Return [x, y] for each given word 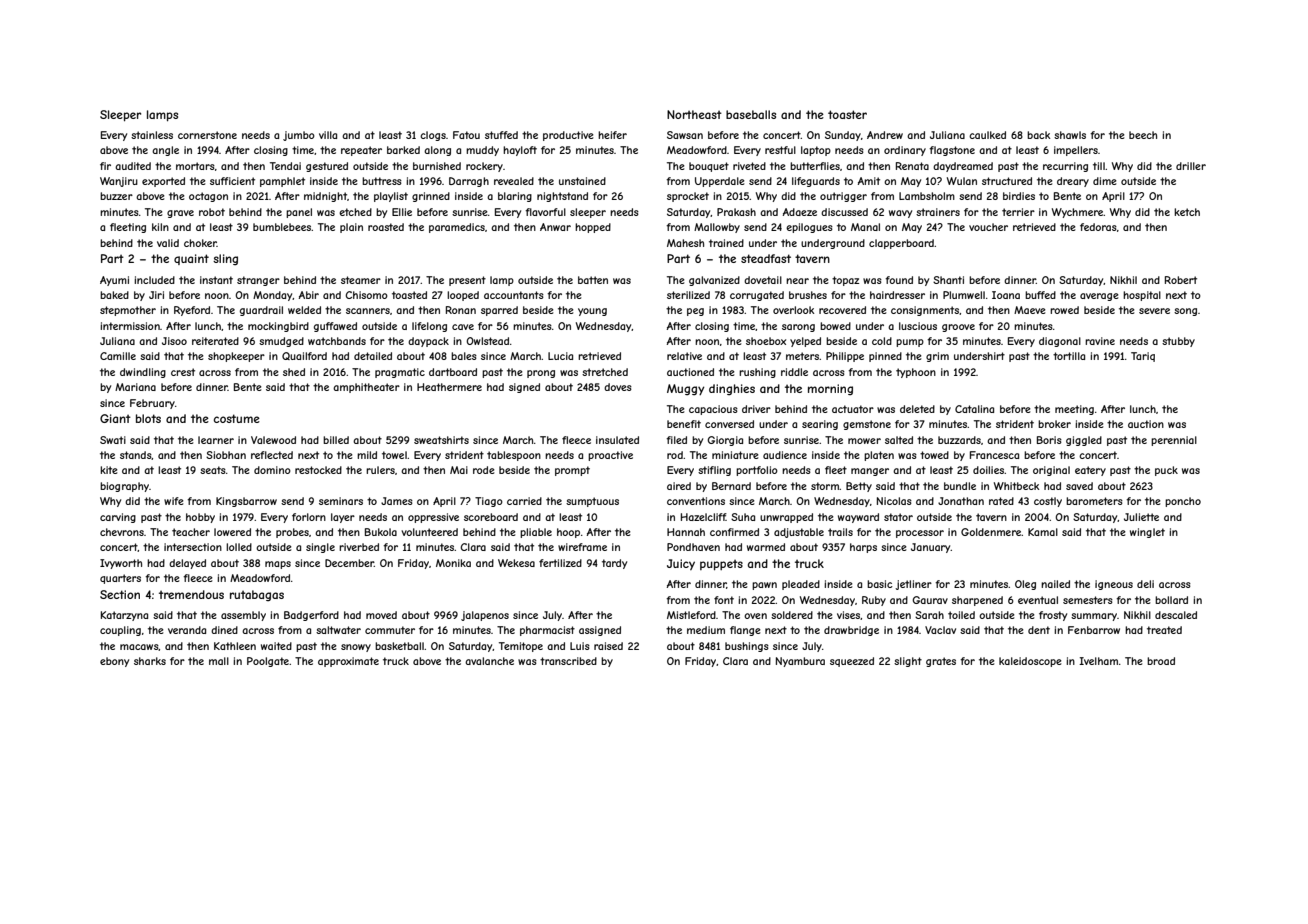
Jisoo [174, 341]
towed [934, 455]
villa [328, 135]
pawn [764, 586]
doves [618, 387]
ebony [114, 662]
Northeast [694, 114]
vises [849, 615]
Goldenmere [991, 532]
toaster [847, 114]
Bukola [381, 532]
